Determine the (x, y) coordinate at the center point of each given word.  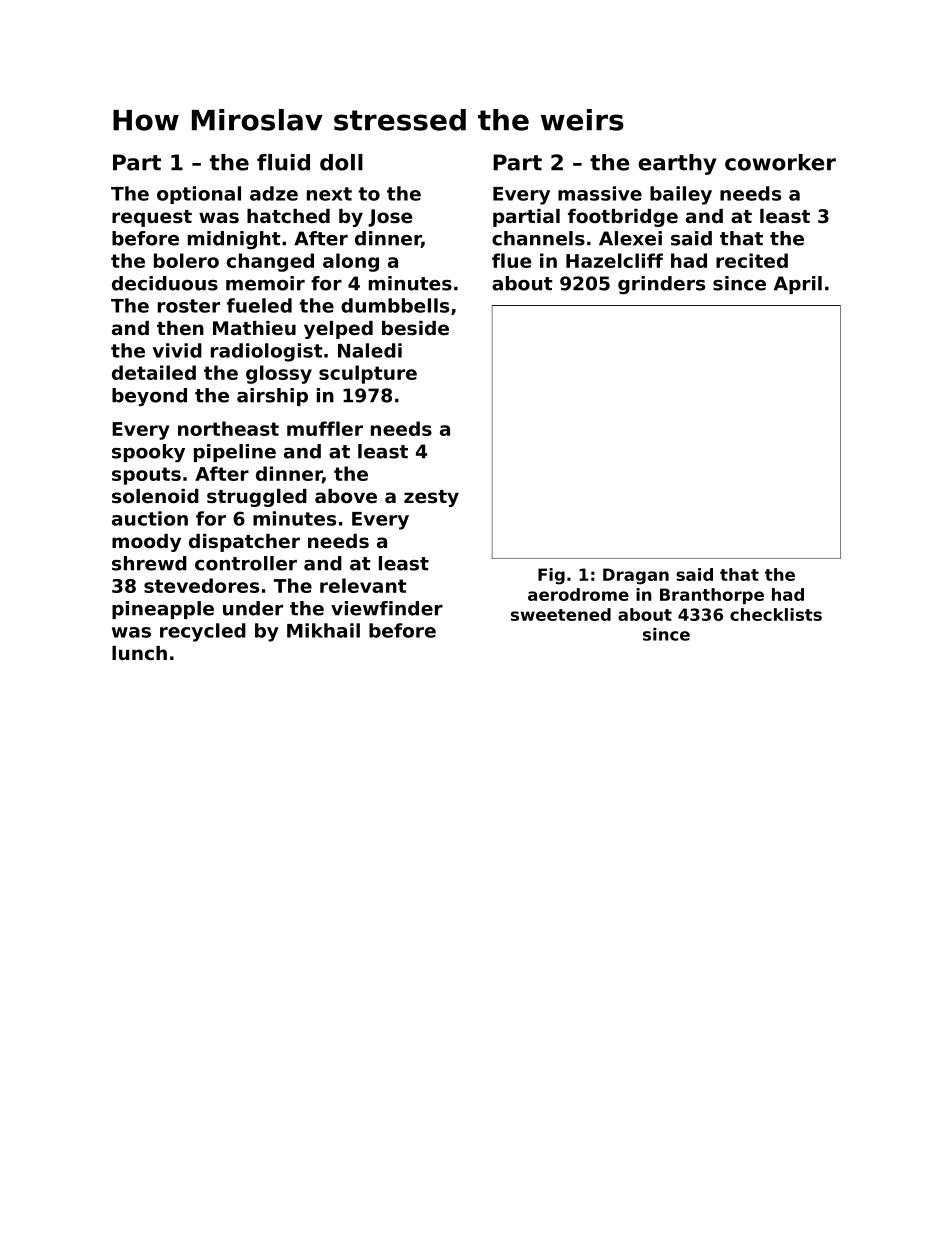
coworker (780, 162)
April (798, 285)
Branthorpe (712, 596)
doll (341, 162)
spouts (146, 476)
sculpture (368, 374)
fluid (283, 162)
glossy (279, 374)
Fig (551, 576)
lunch (139, 653)
